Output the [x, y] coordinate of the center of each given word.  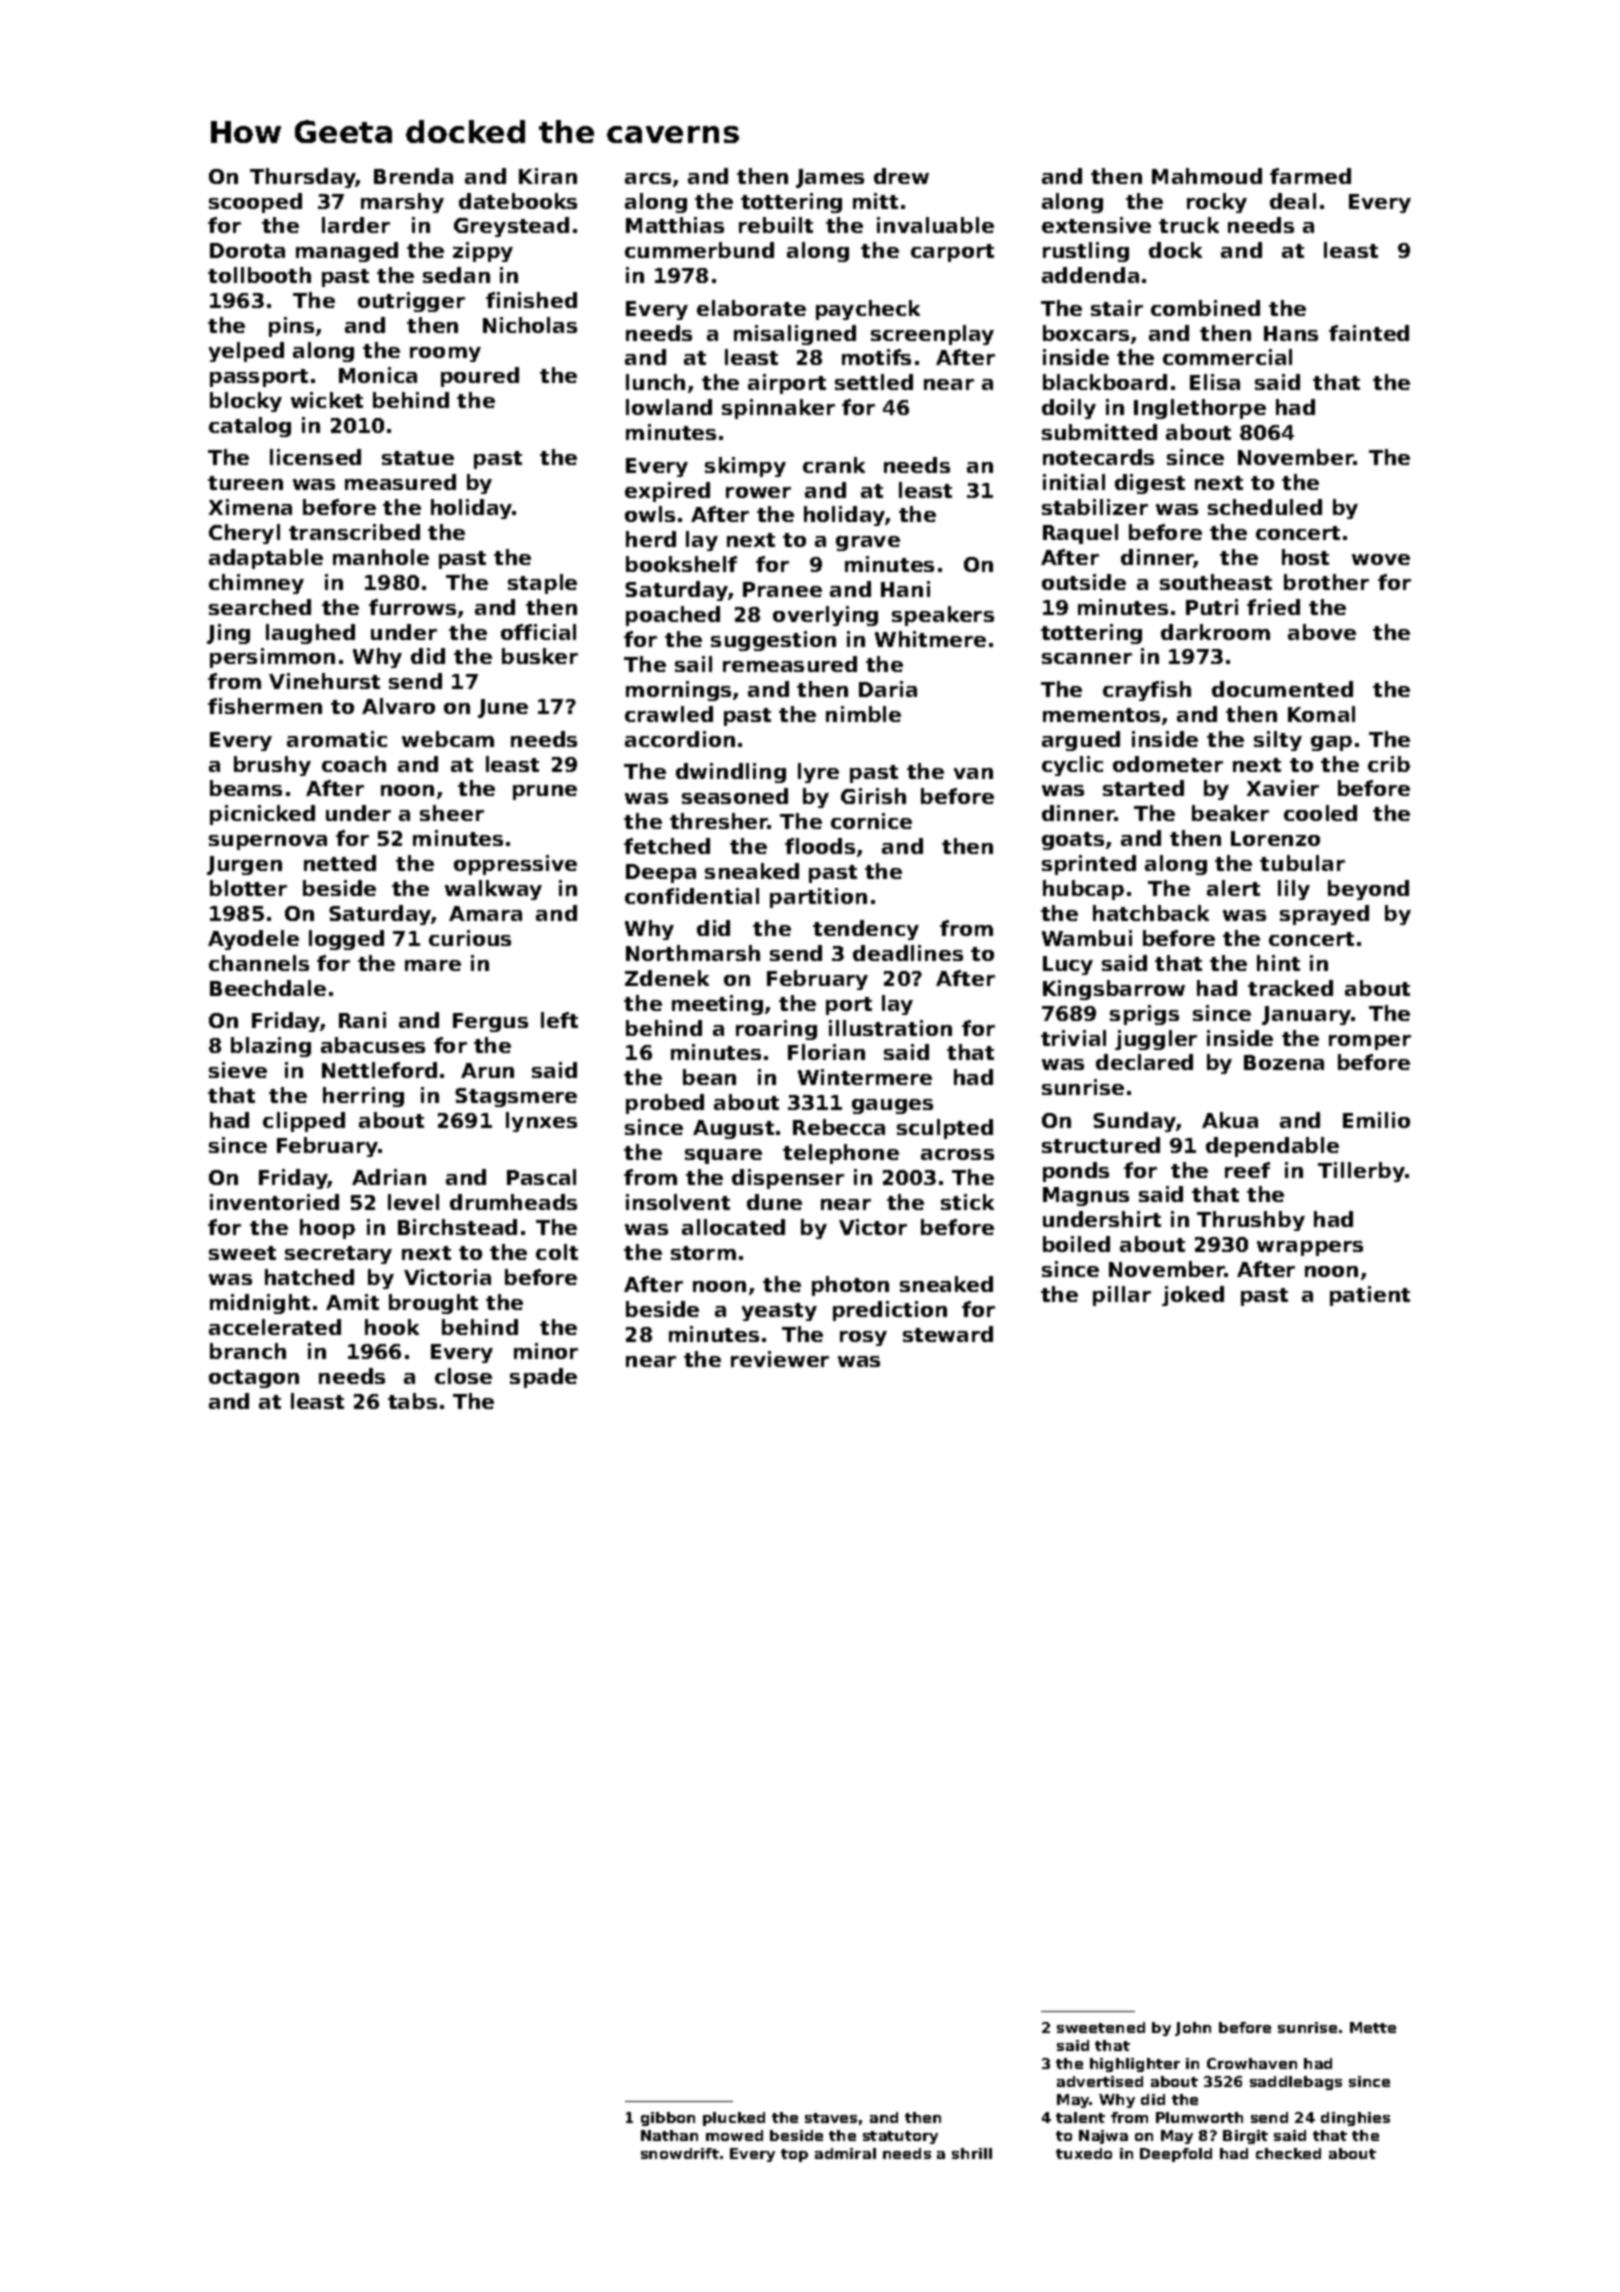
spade [543, 1378]
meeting [717, 1005]
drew [901, 176]
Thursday [303, 178]
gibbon [668, 2119]
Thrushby [1251, 1221]
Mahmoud [1207, 176]
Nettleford [379, 1070]
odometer [1168, 764]
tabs [412, 1401]
